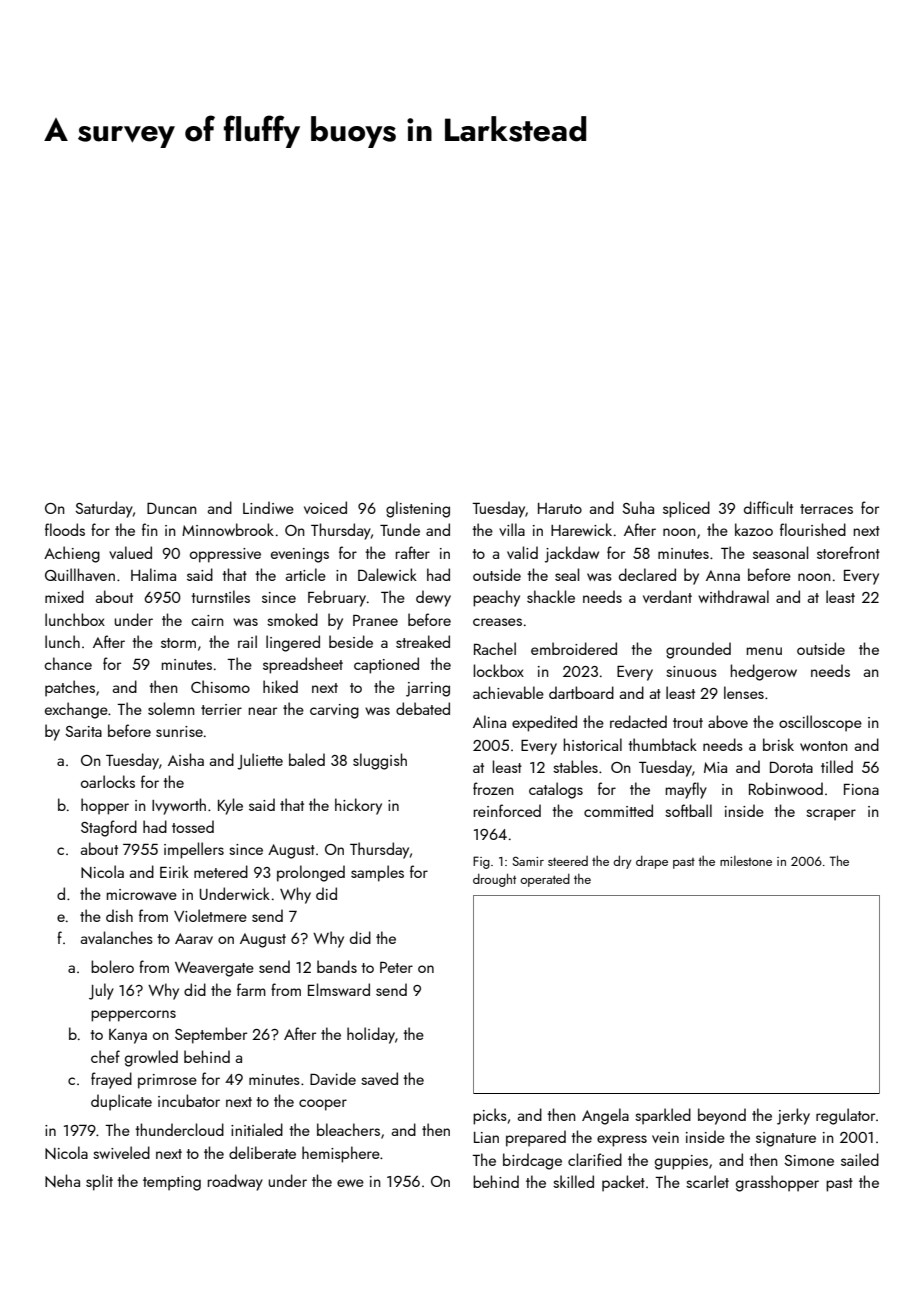 Image resolution: width=924 pixels, height=1308 pixels. I want to click on Stagford, so click(109, 828).
